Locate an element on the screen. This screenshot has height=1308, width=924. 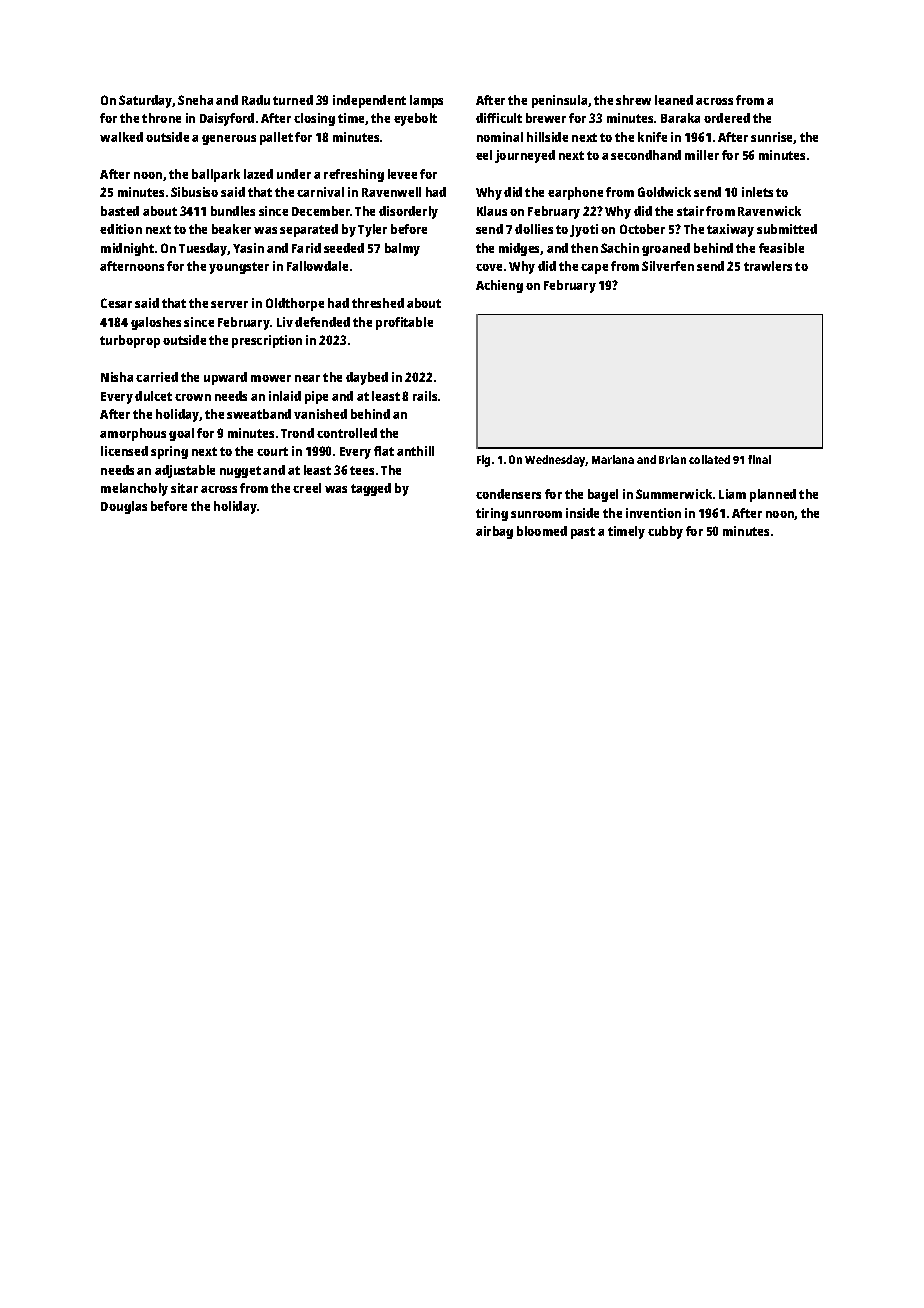
prescription is located at coordinates (267, 341).
